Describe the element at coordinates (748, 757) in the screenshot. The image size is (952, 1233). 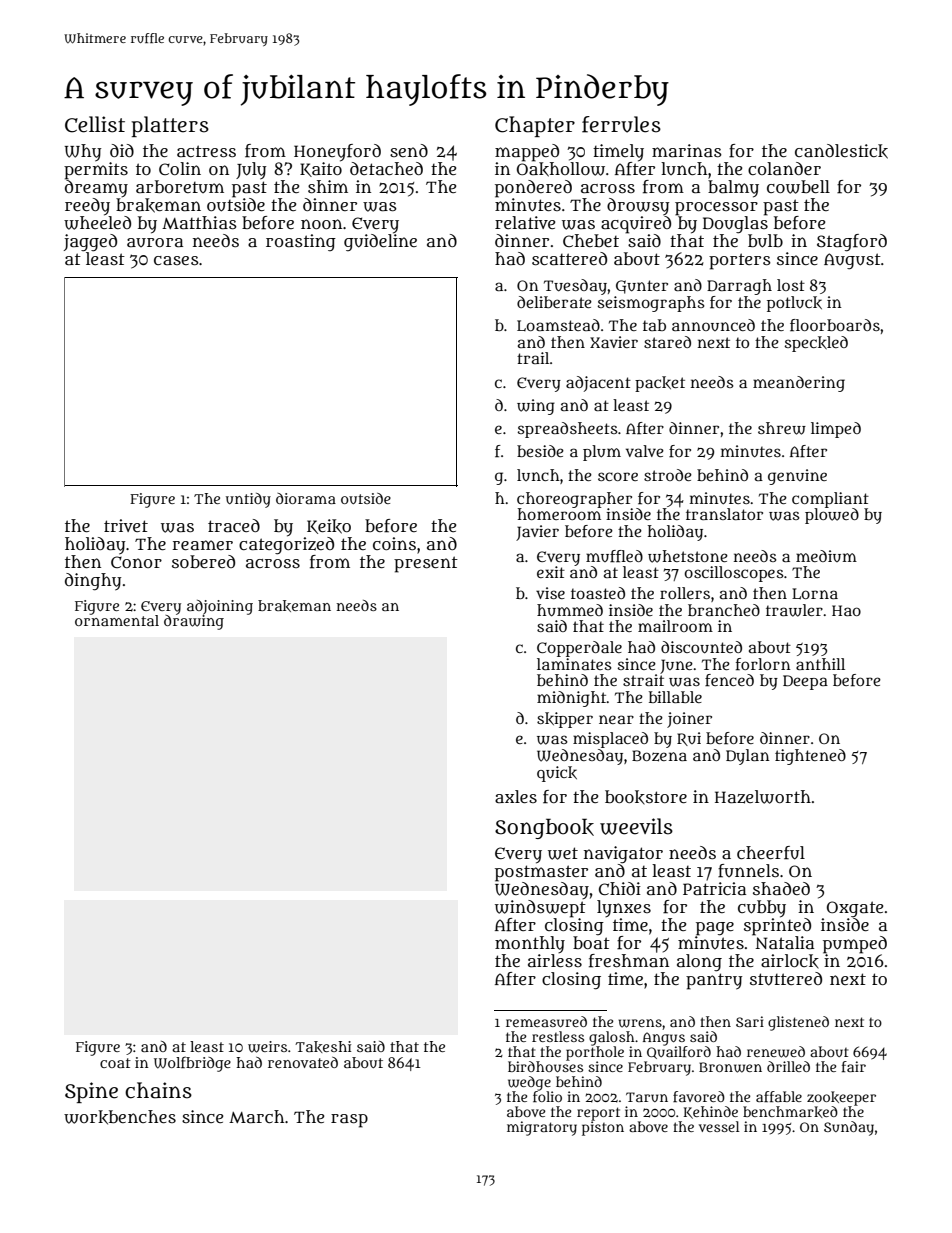
I see `Dylan` at that location.
